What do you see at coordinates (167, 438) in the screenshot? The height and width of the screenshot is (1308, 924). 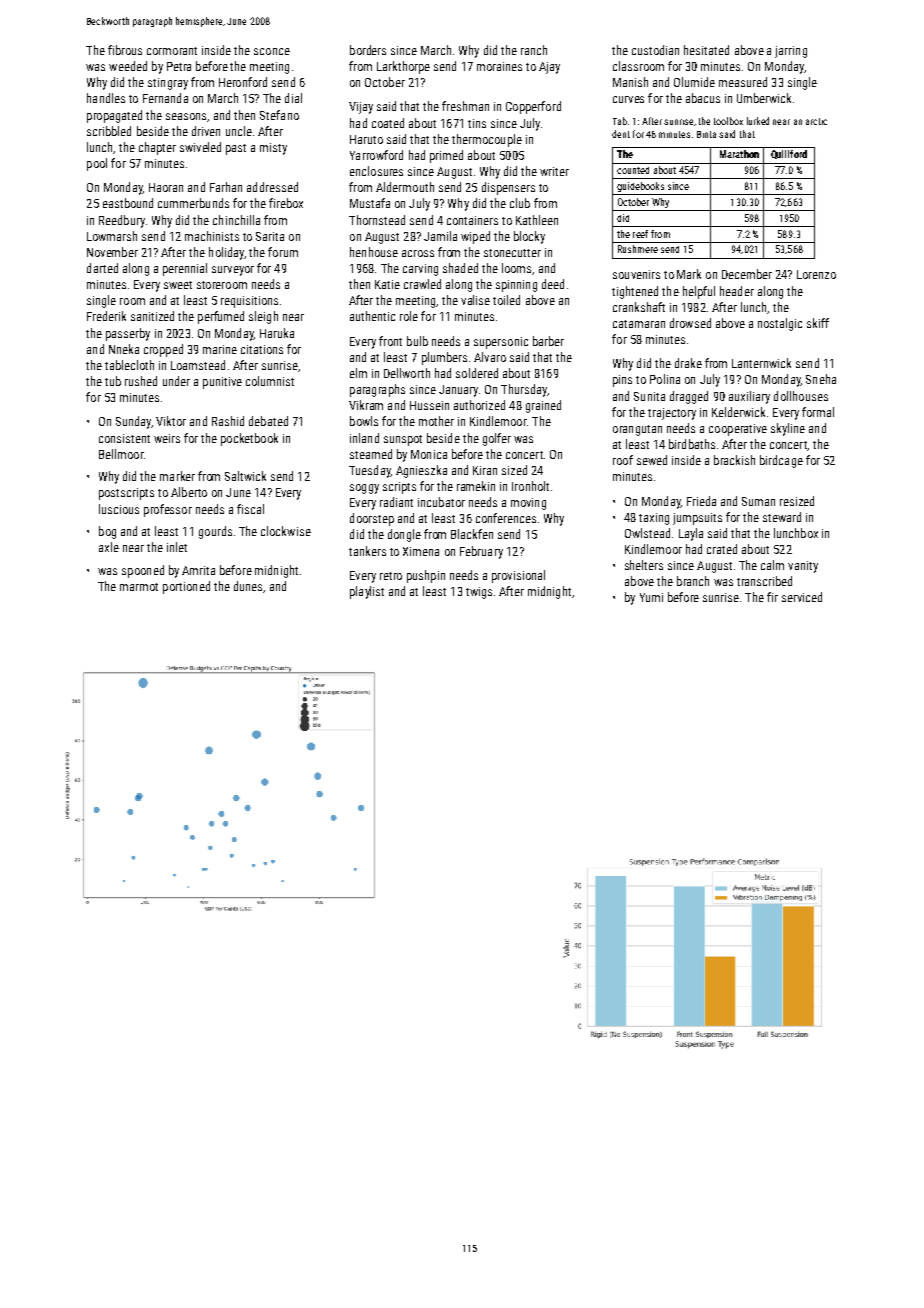 I see `weirs` at bounding box center [167, 438].
